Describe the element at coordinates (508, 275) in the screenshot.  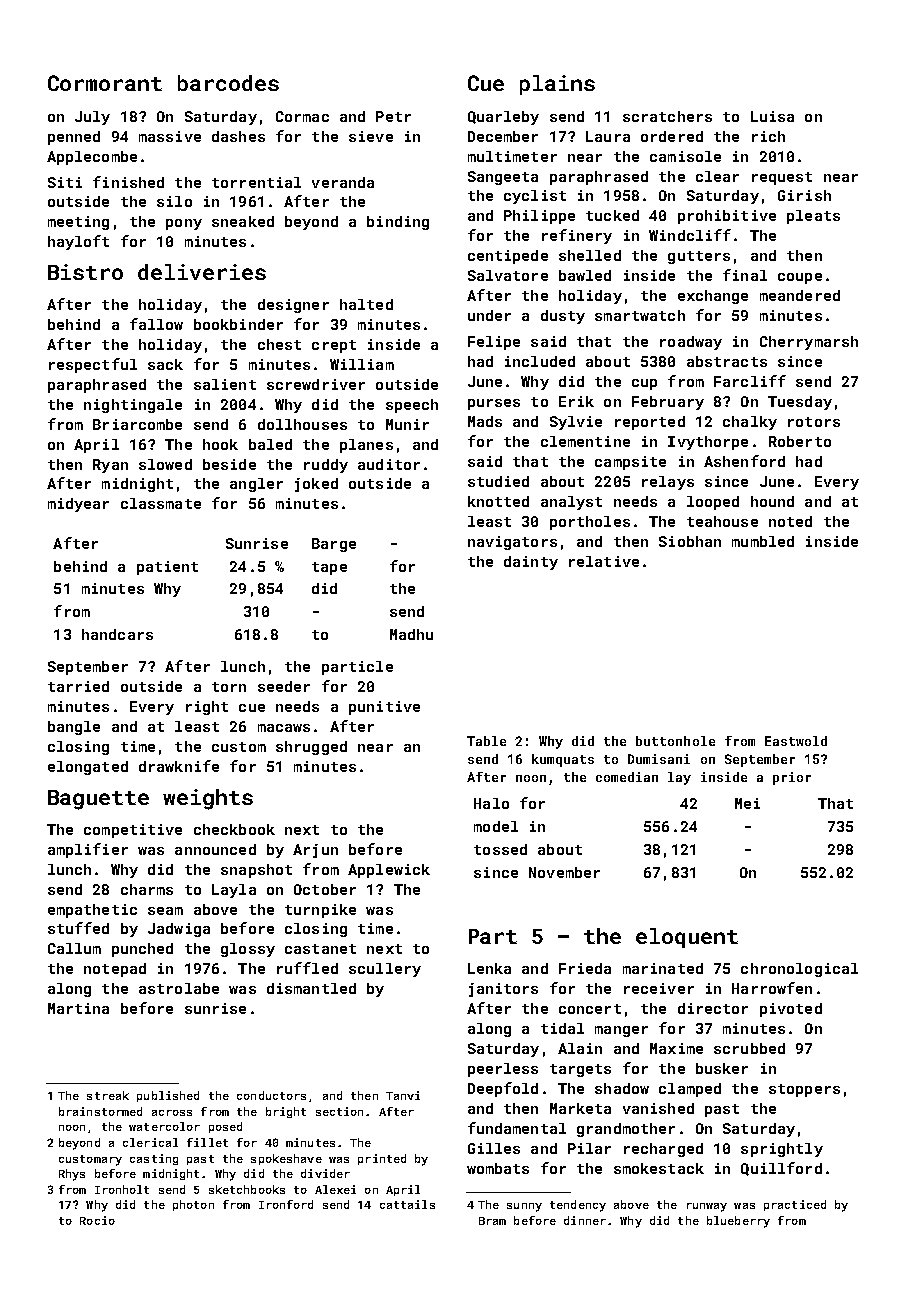
I see `Salvatore` at that location.
